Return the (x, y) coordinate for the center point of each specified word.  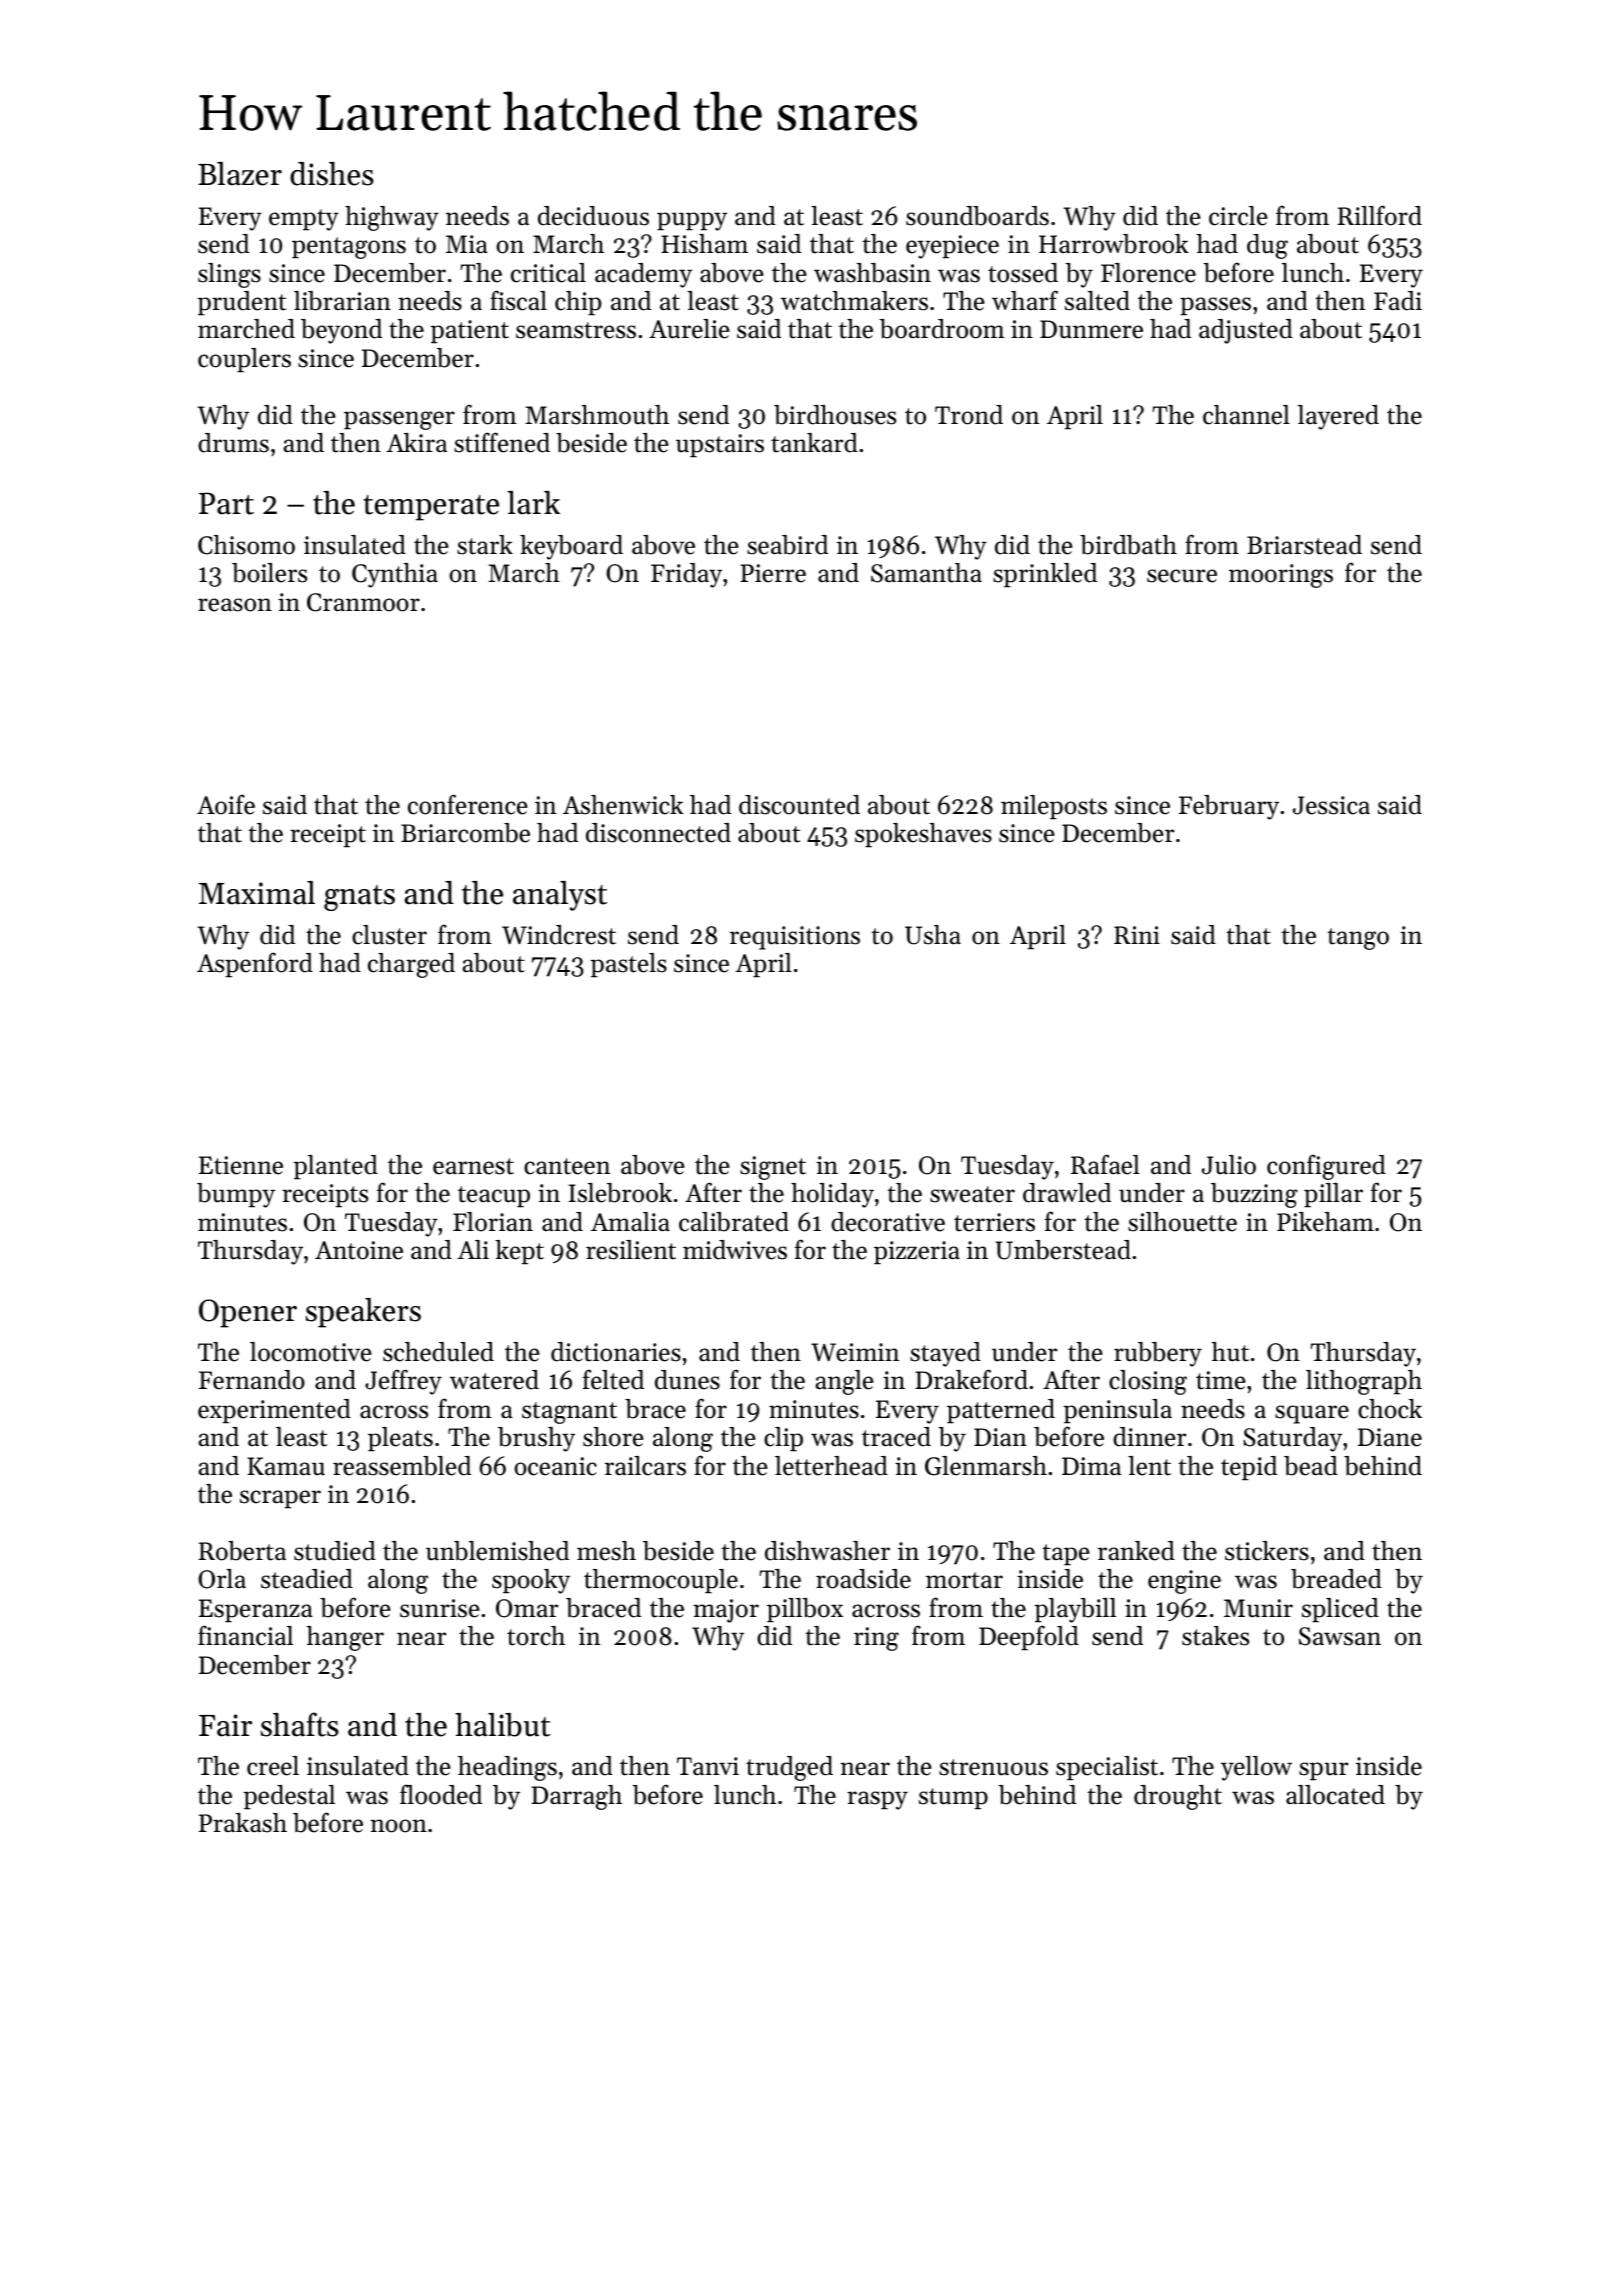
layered (1338, 417)
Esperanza (256, 1610)
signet (773, 1168)
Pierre (773, 573)
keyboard (571, 547)
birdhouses (835, 415)
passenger (399, 420)
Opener (248, 1313)
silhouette (1182, 1222)
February (1229, 807)
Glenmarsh (986, 1466)
